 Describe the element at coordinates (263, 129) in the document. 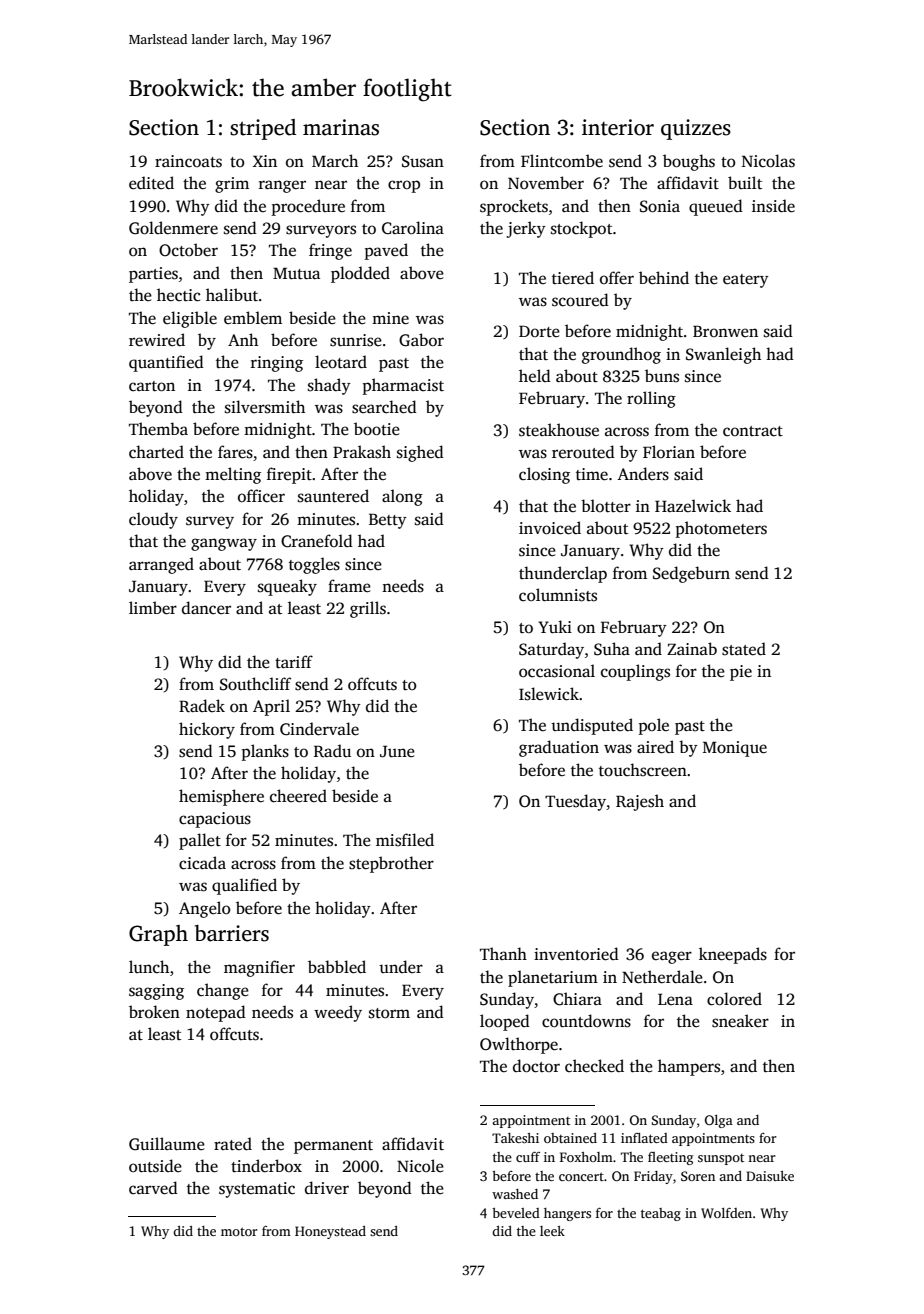

I see `striped` at that location.
